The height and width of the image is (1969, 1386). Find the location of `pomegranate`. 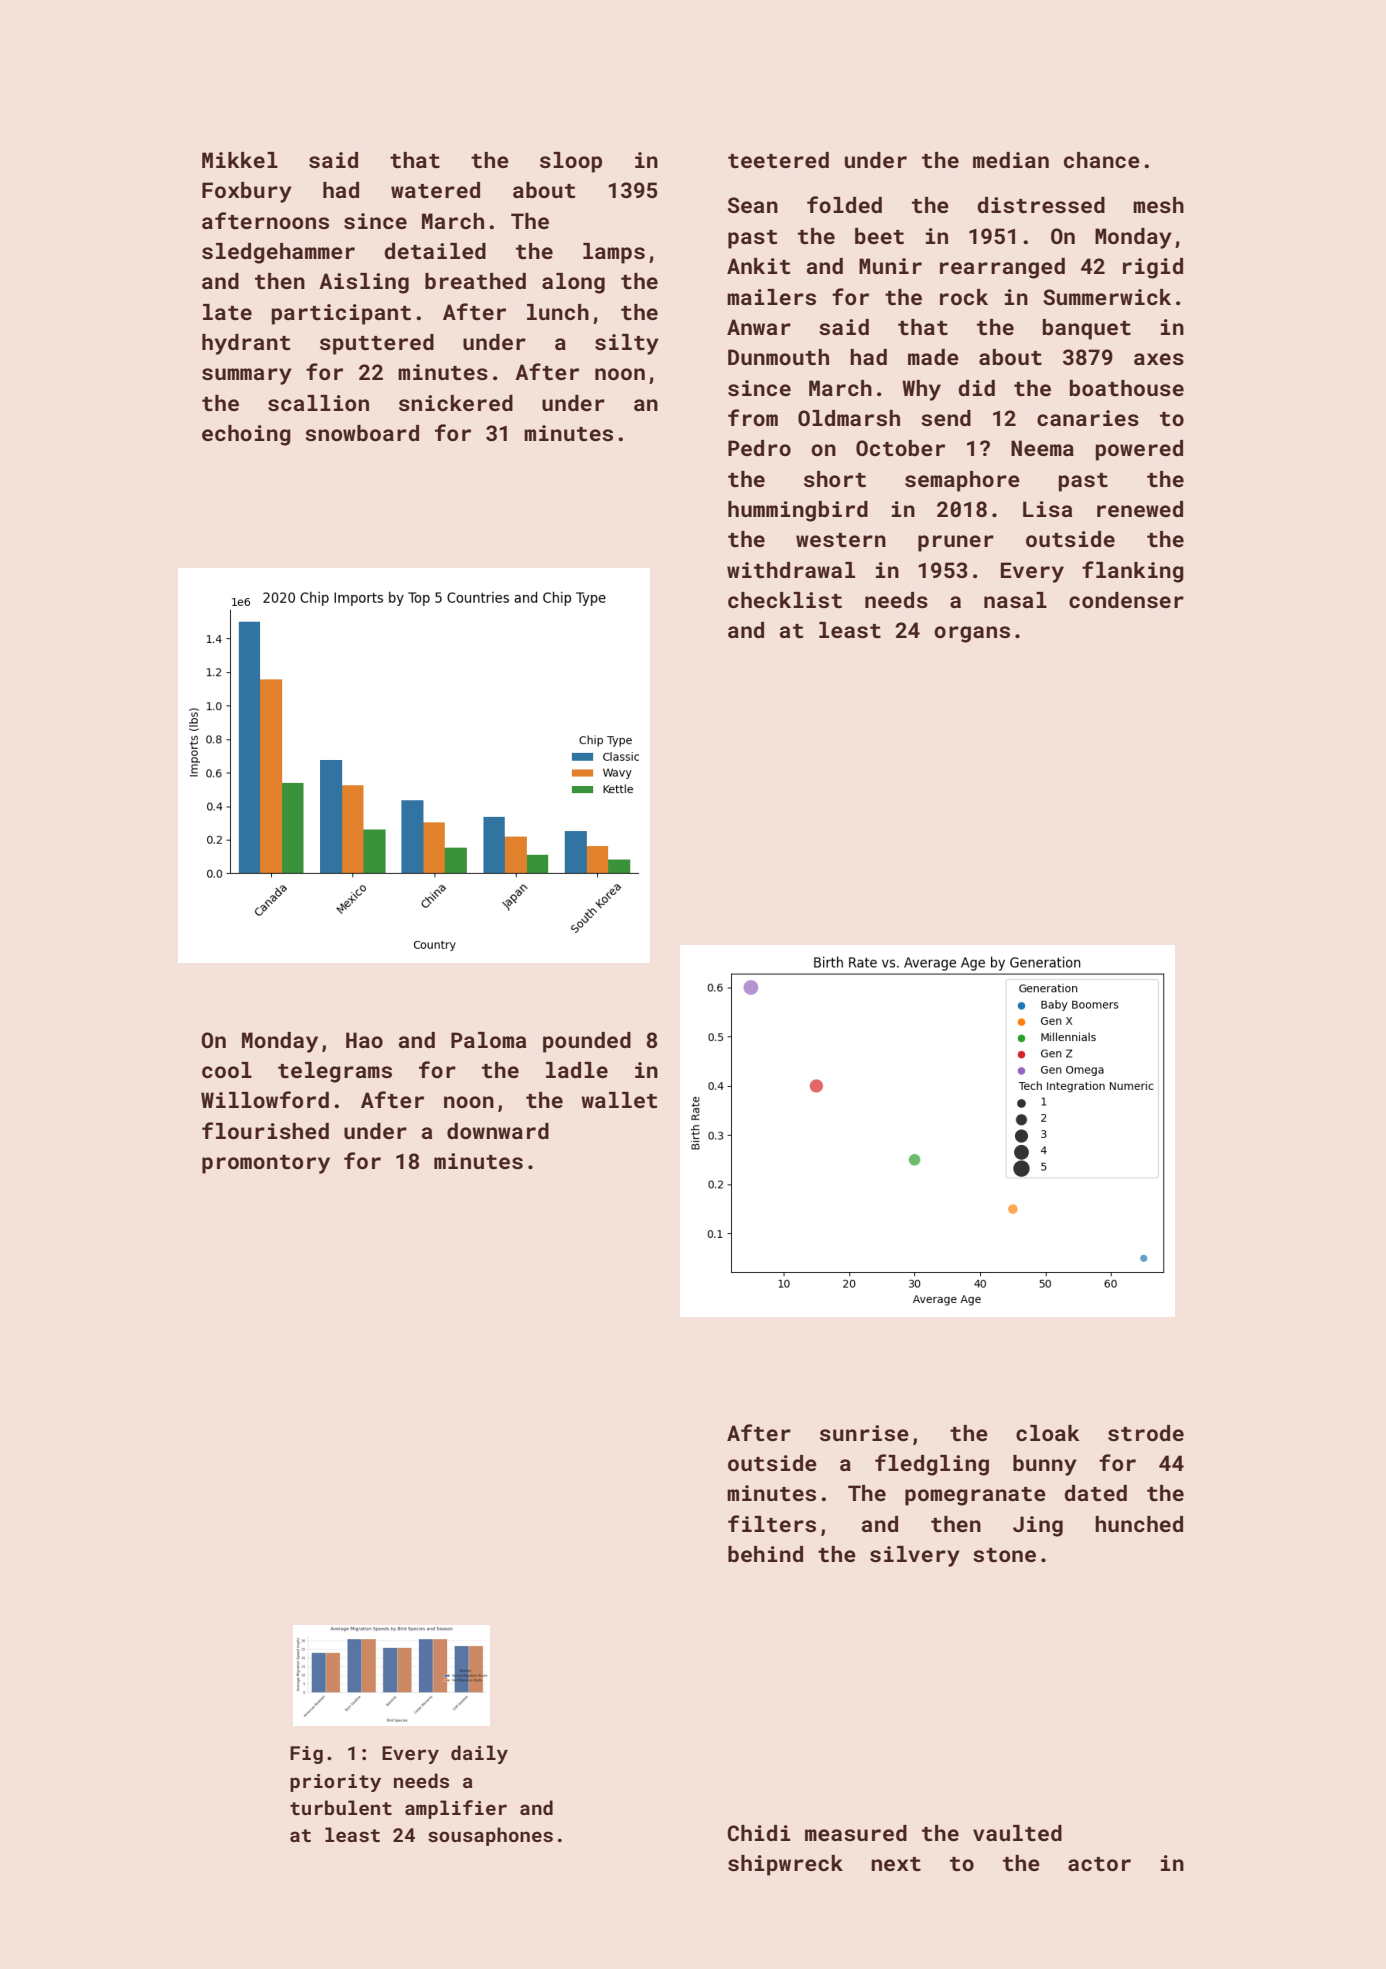

pomegranate is located at coordinates (975, 1496).
